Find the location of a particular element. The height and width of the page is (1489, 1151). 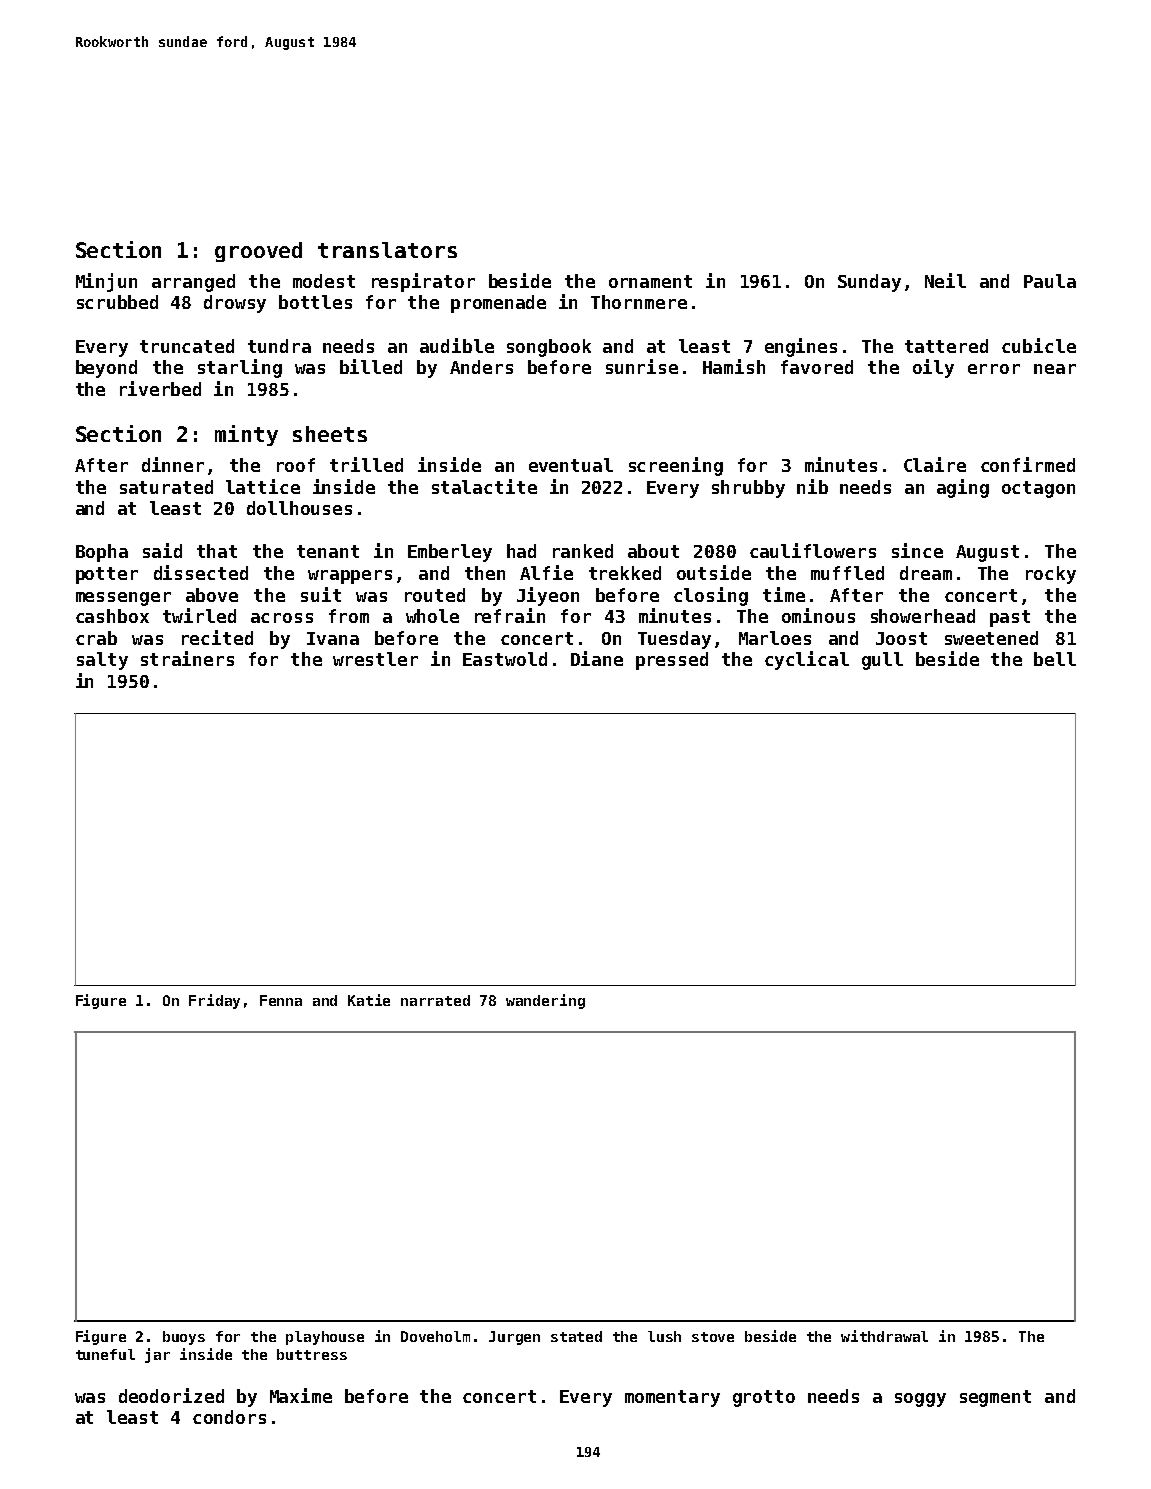

nib is located at coordinates (812, 486).
